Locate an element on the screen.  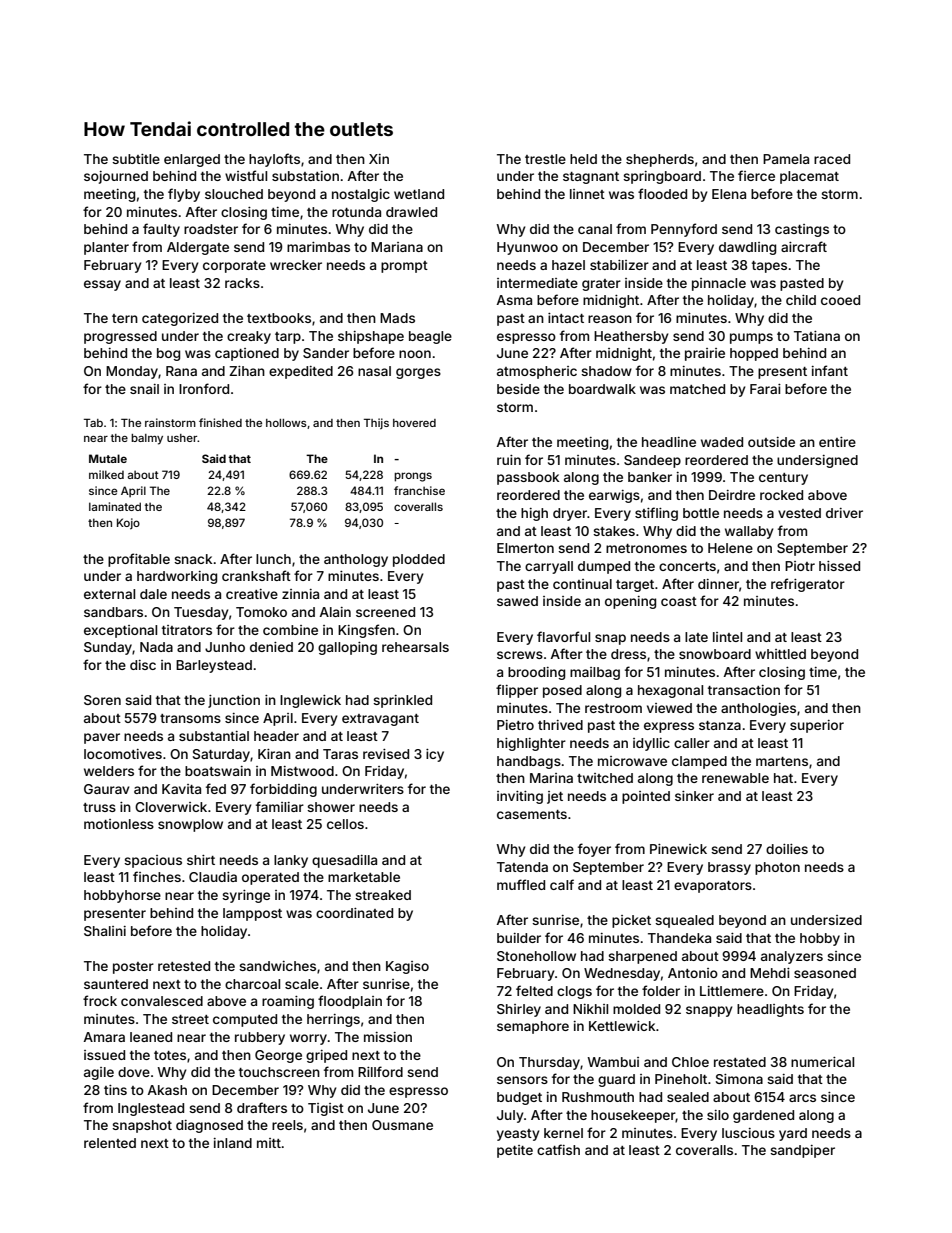
combine is located at coordinates (290, 630).
